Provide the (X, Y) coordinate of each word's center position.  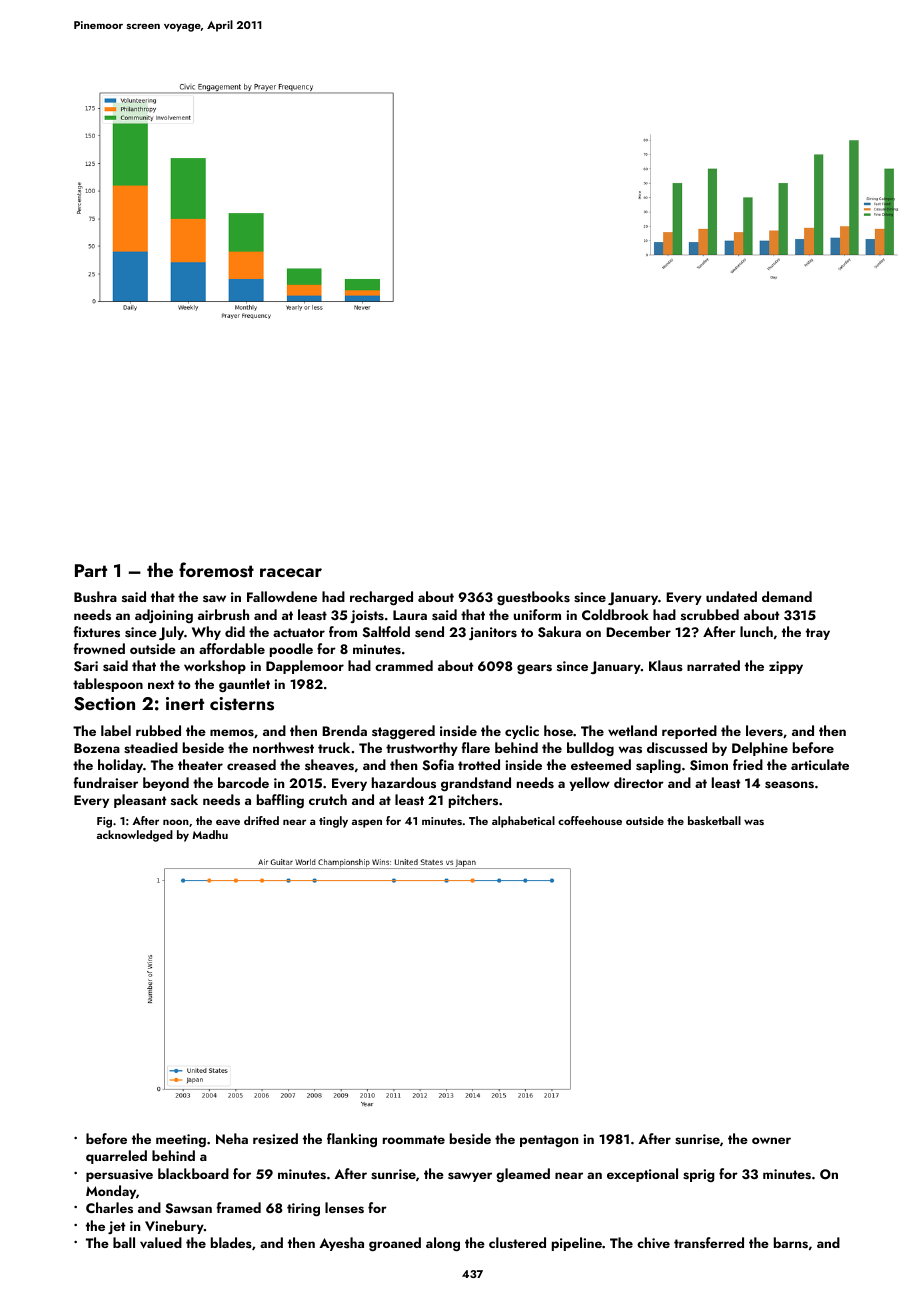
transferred (709, 1242)
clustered (517, 1243)
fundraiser (105, 783)
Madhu (210, 834)
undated (731, 596)
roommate (414, 1139)
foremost (216, 570)
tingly (333, 822)
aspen (367, 823)
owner (771, 1140)
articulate (820, 764)
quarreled (116, 1157)
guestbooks (533, 598)
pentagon (549, 1141)
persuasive (119, 1175)
